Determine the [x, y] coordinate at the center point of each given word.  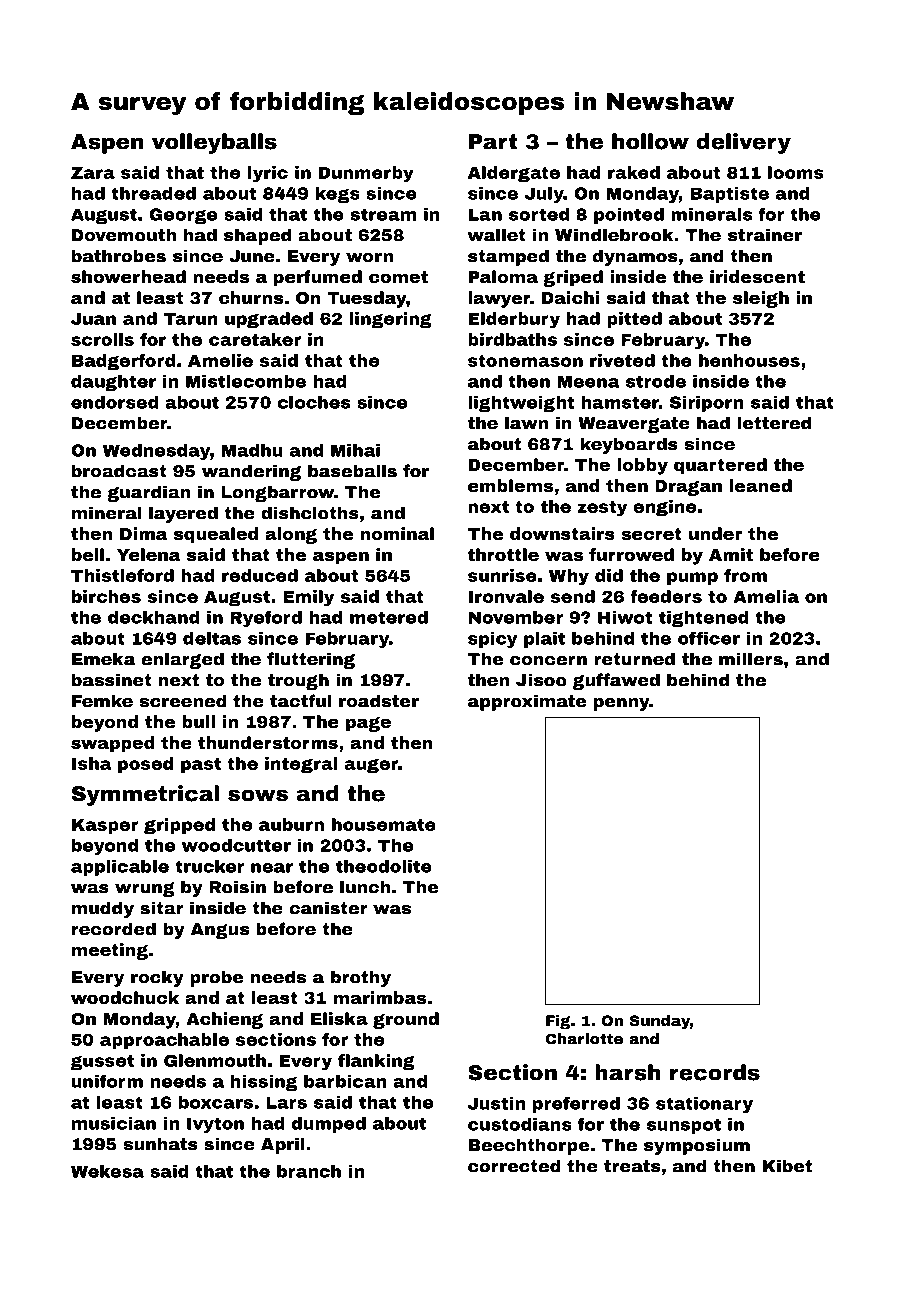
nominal [397, 533]
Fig [558, 1022]
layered [183, 514]
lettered [774, 423]
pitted [634, 320]
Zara [93, 173]
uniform [107, 1081]
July [544, 195]
